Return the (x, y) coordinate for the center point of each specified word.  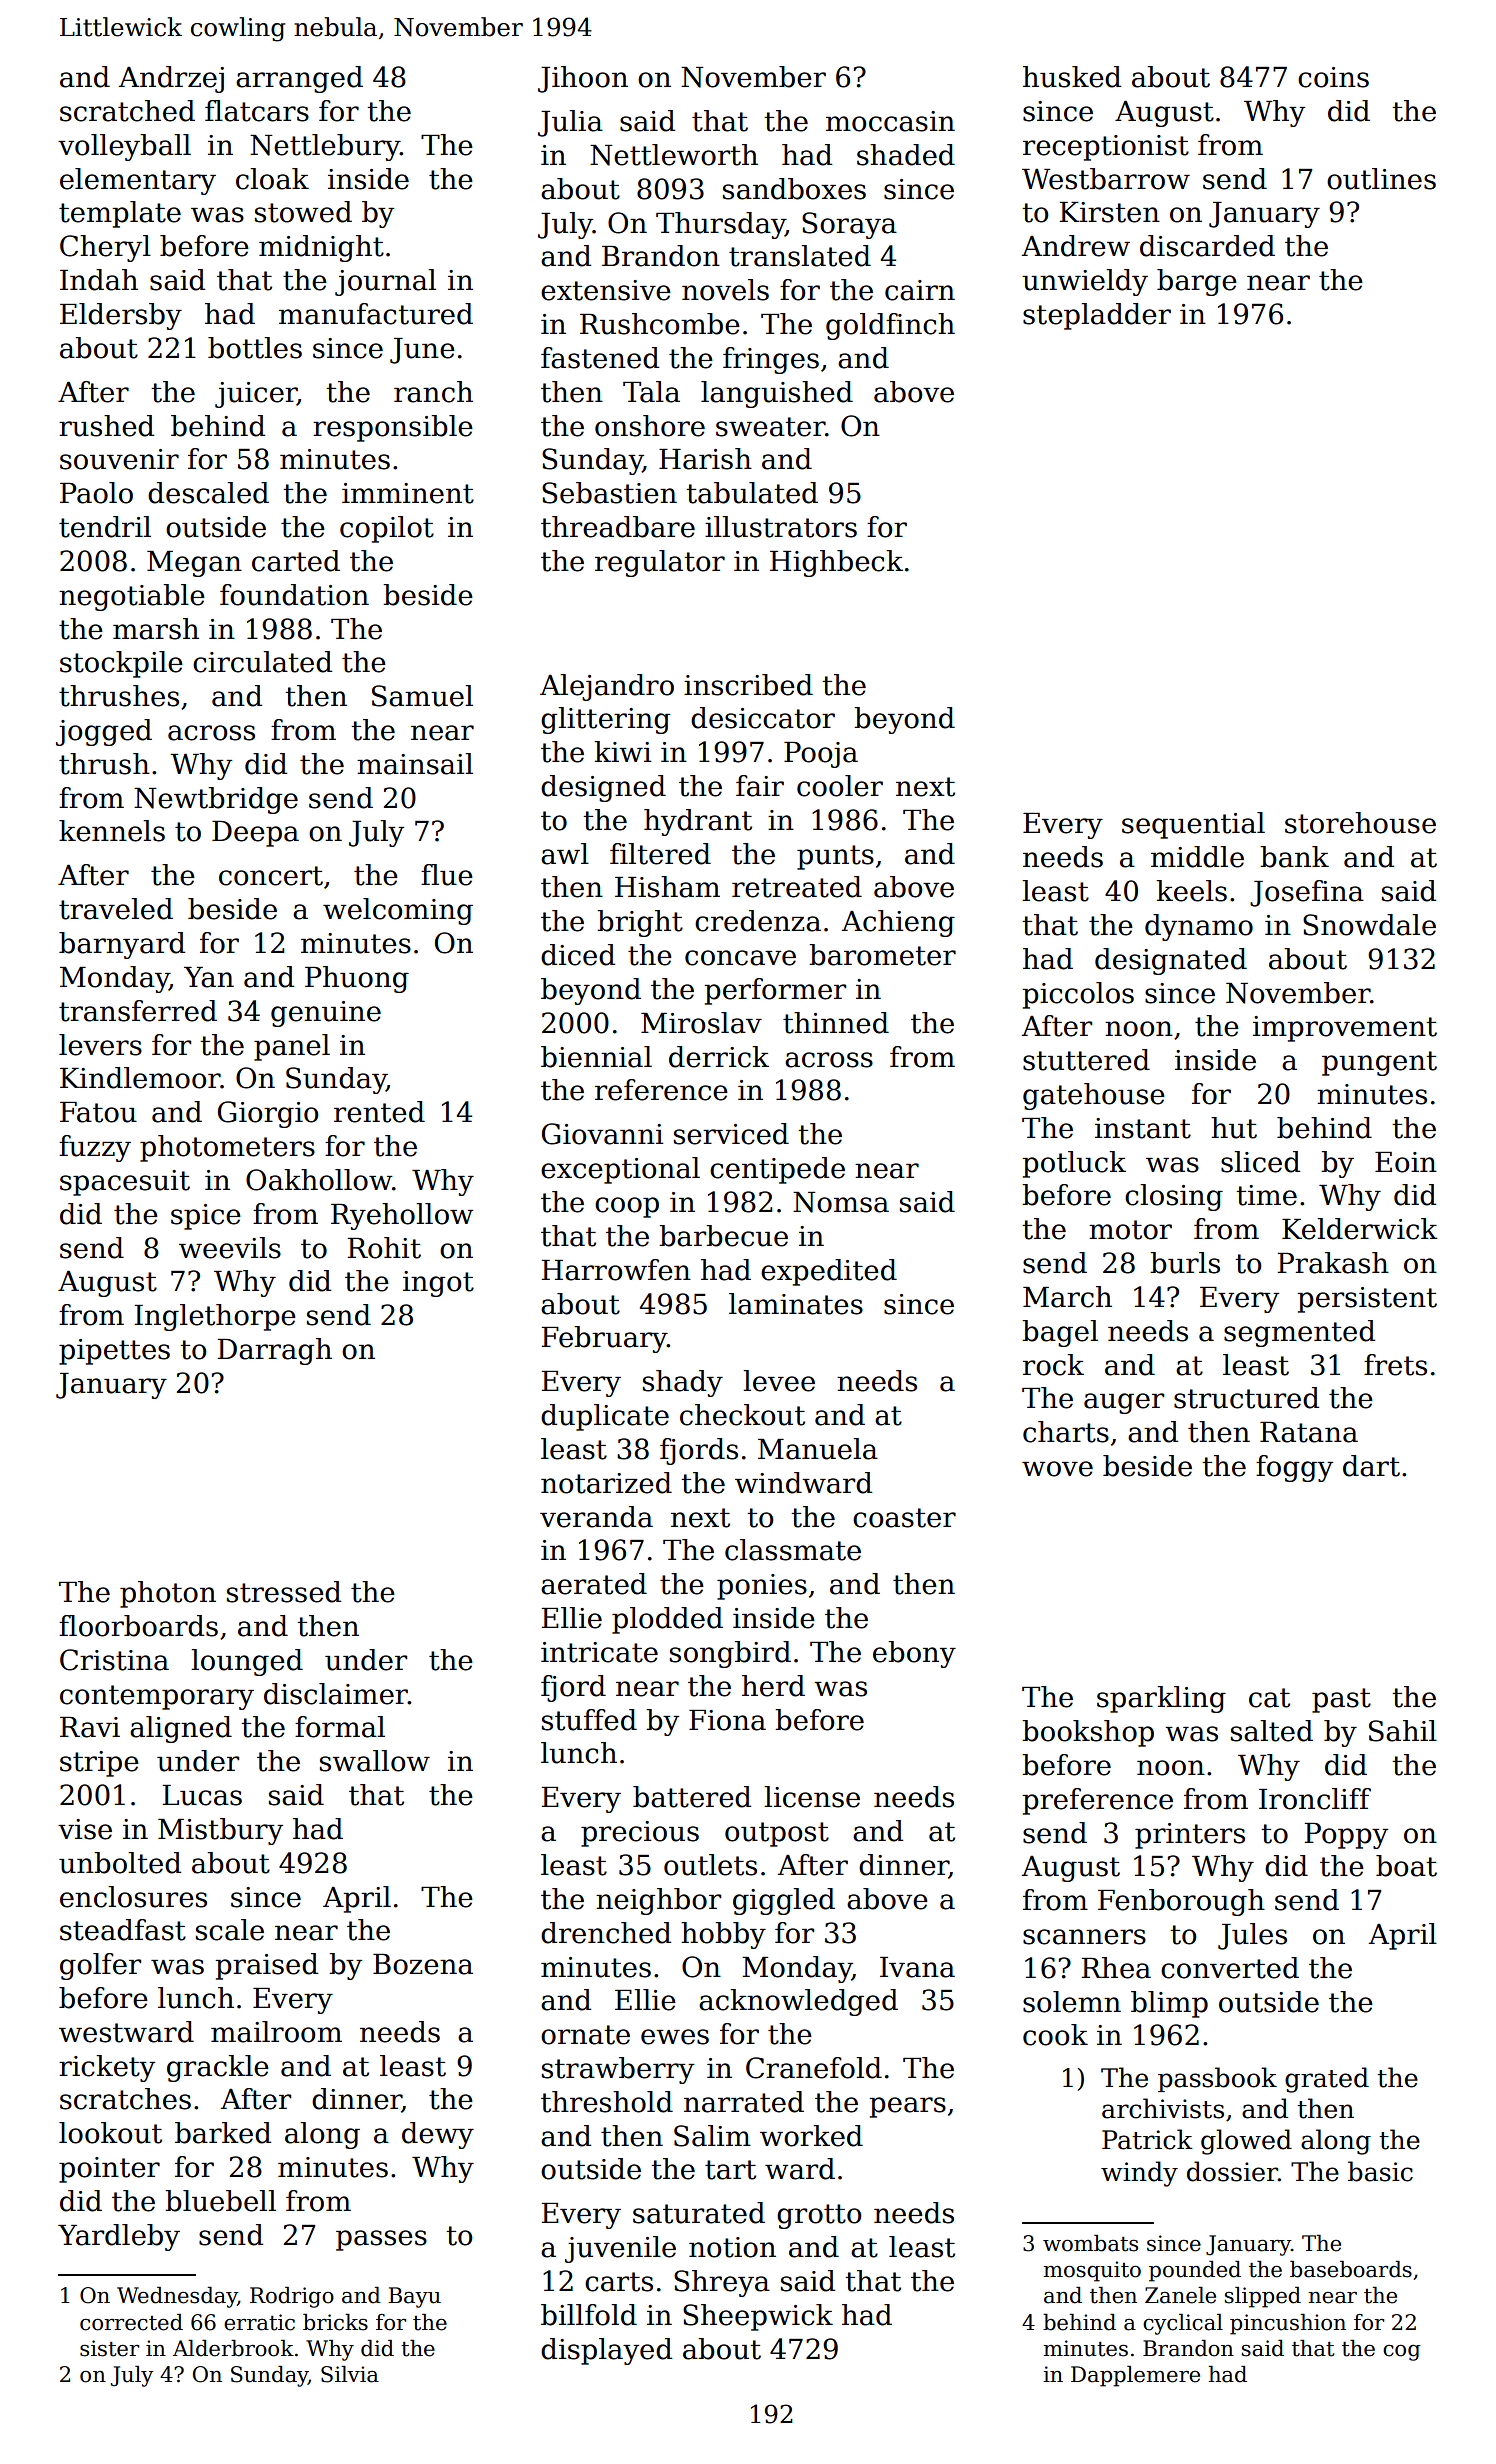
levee (779, 1381)
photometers (227, 1148)
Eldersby (121, 316)
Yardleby (119, 2237)
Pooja (821, 755)
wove (1057, 1469)
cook (1055, 2035)
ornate (585, 2035)
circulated (262, 662)
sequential (1193, 825)
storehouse (1360, 823)
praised (266, 1966)
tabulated (752, 493)
